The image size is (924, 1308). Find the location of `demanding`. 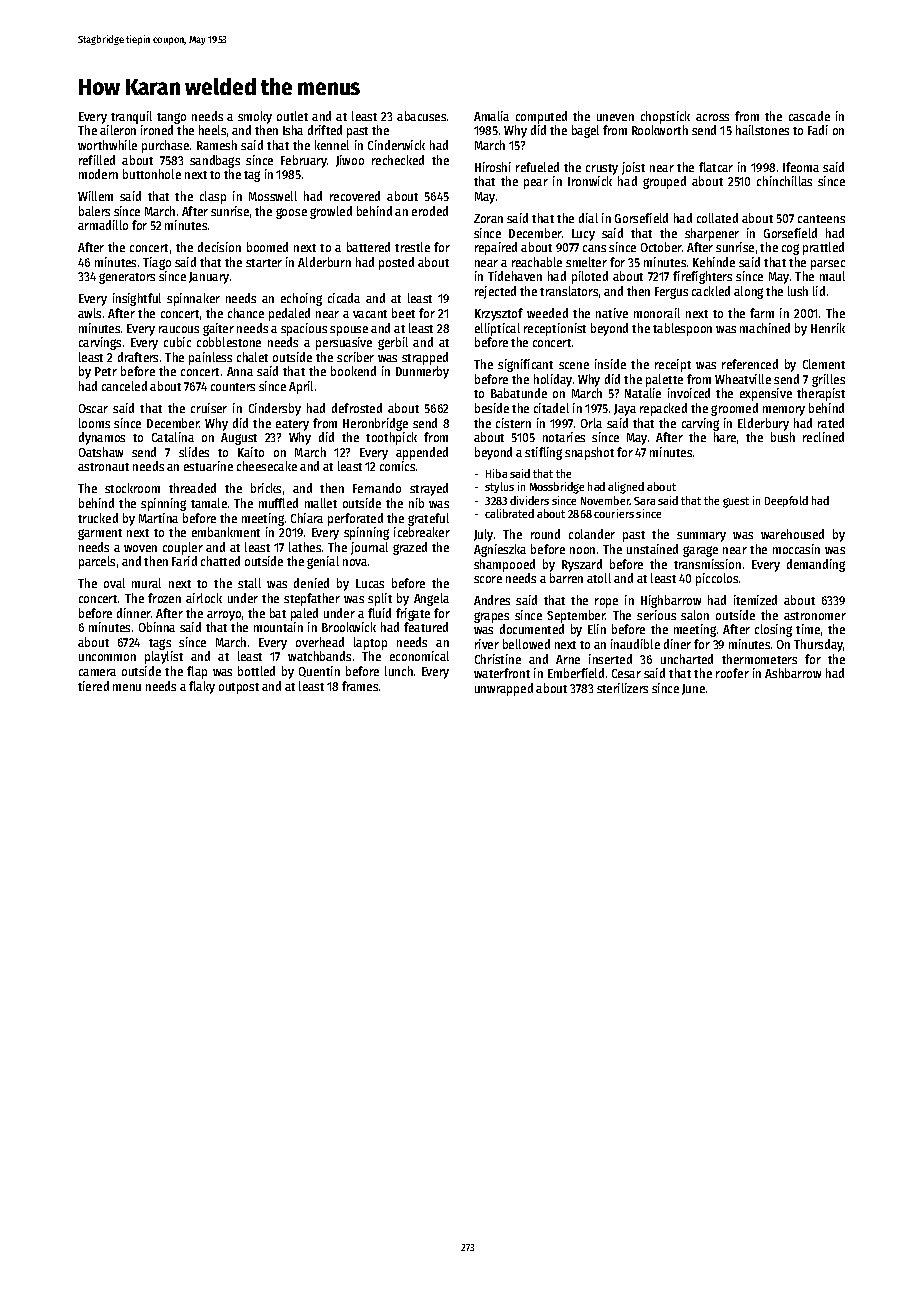

demanding is located at coordinates (816, 565).
